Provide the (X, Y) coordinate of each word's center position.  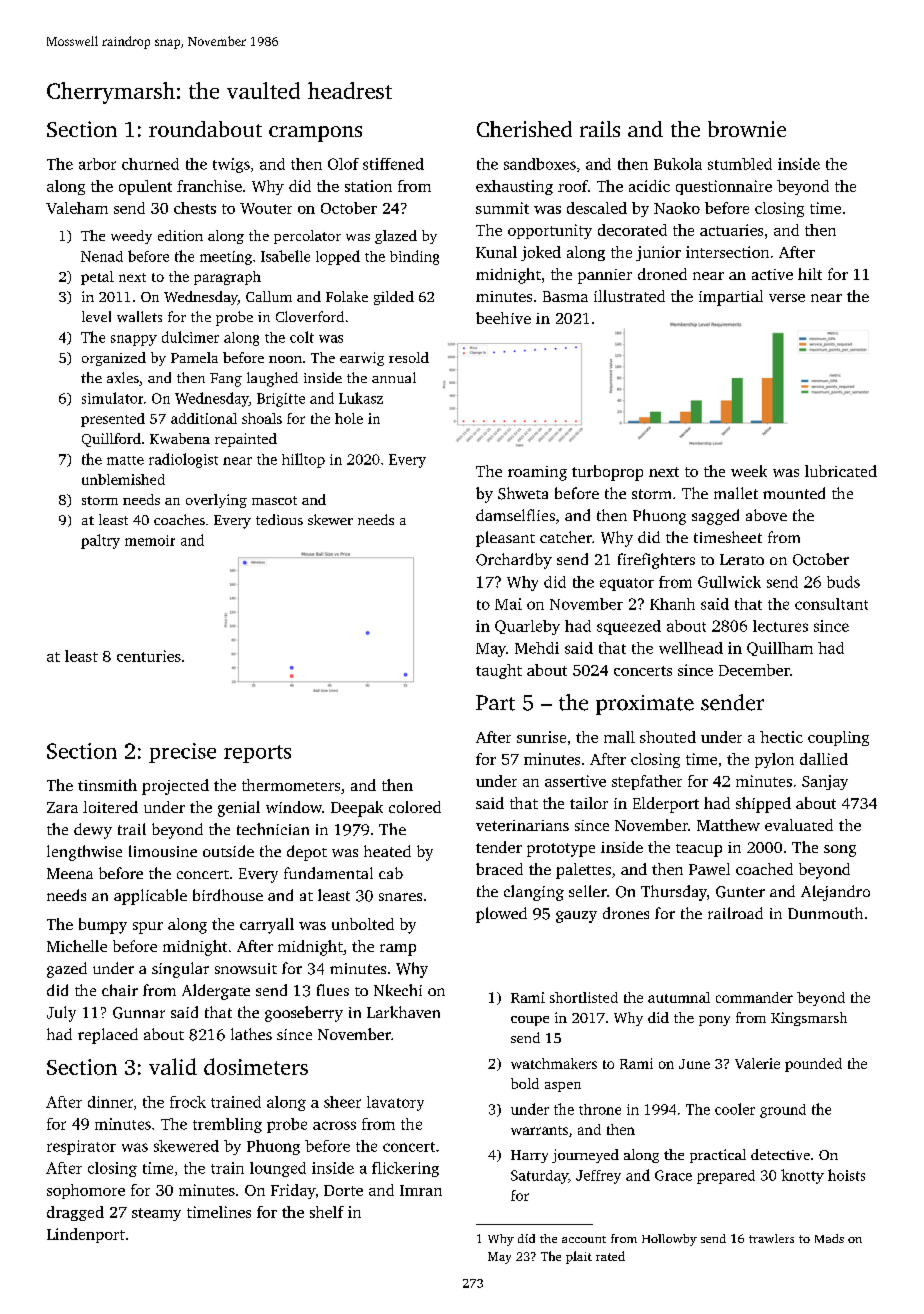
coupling (838, 738)
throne (600, 1109)
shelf (327, 1212)
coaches (179, 519)
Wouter (266, 208)
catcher (566, 537)
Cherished (524, 129)
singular (180, 970)
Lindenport (86, 1235)
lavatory (395, 1103)
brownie (747, 129)
